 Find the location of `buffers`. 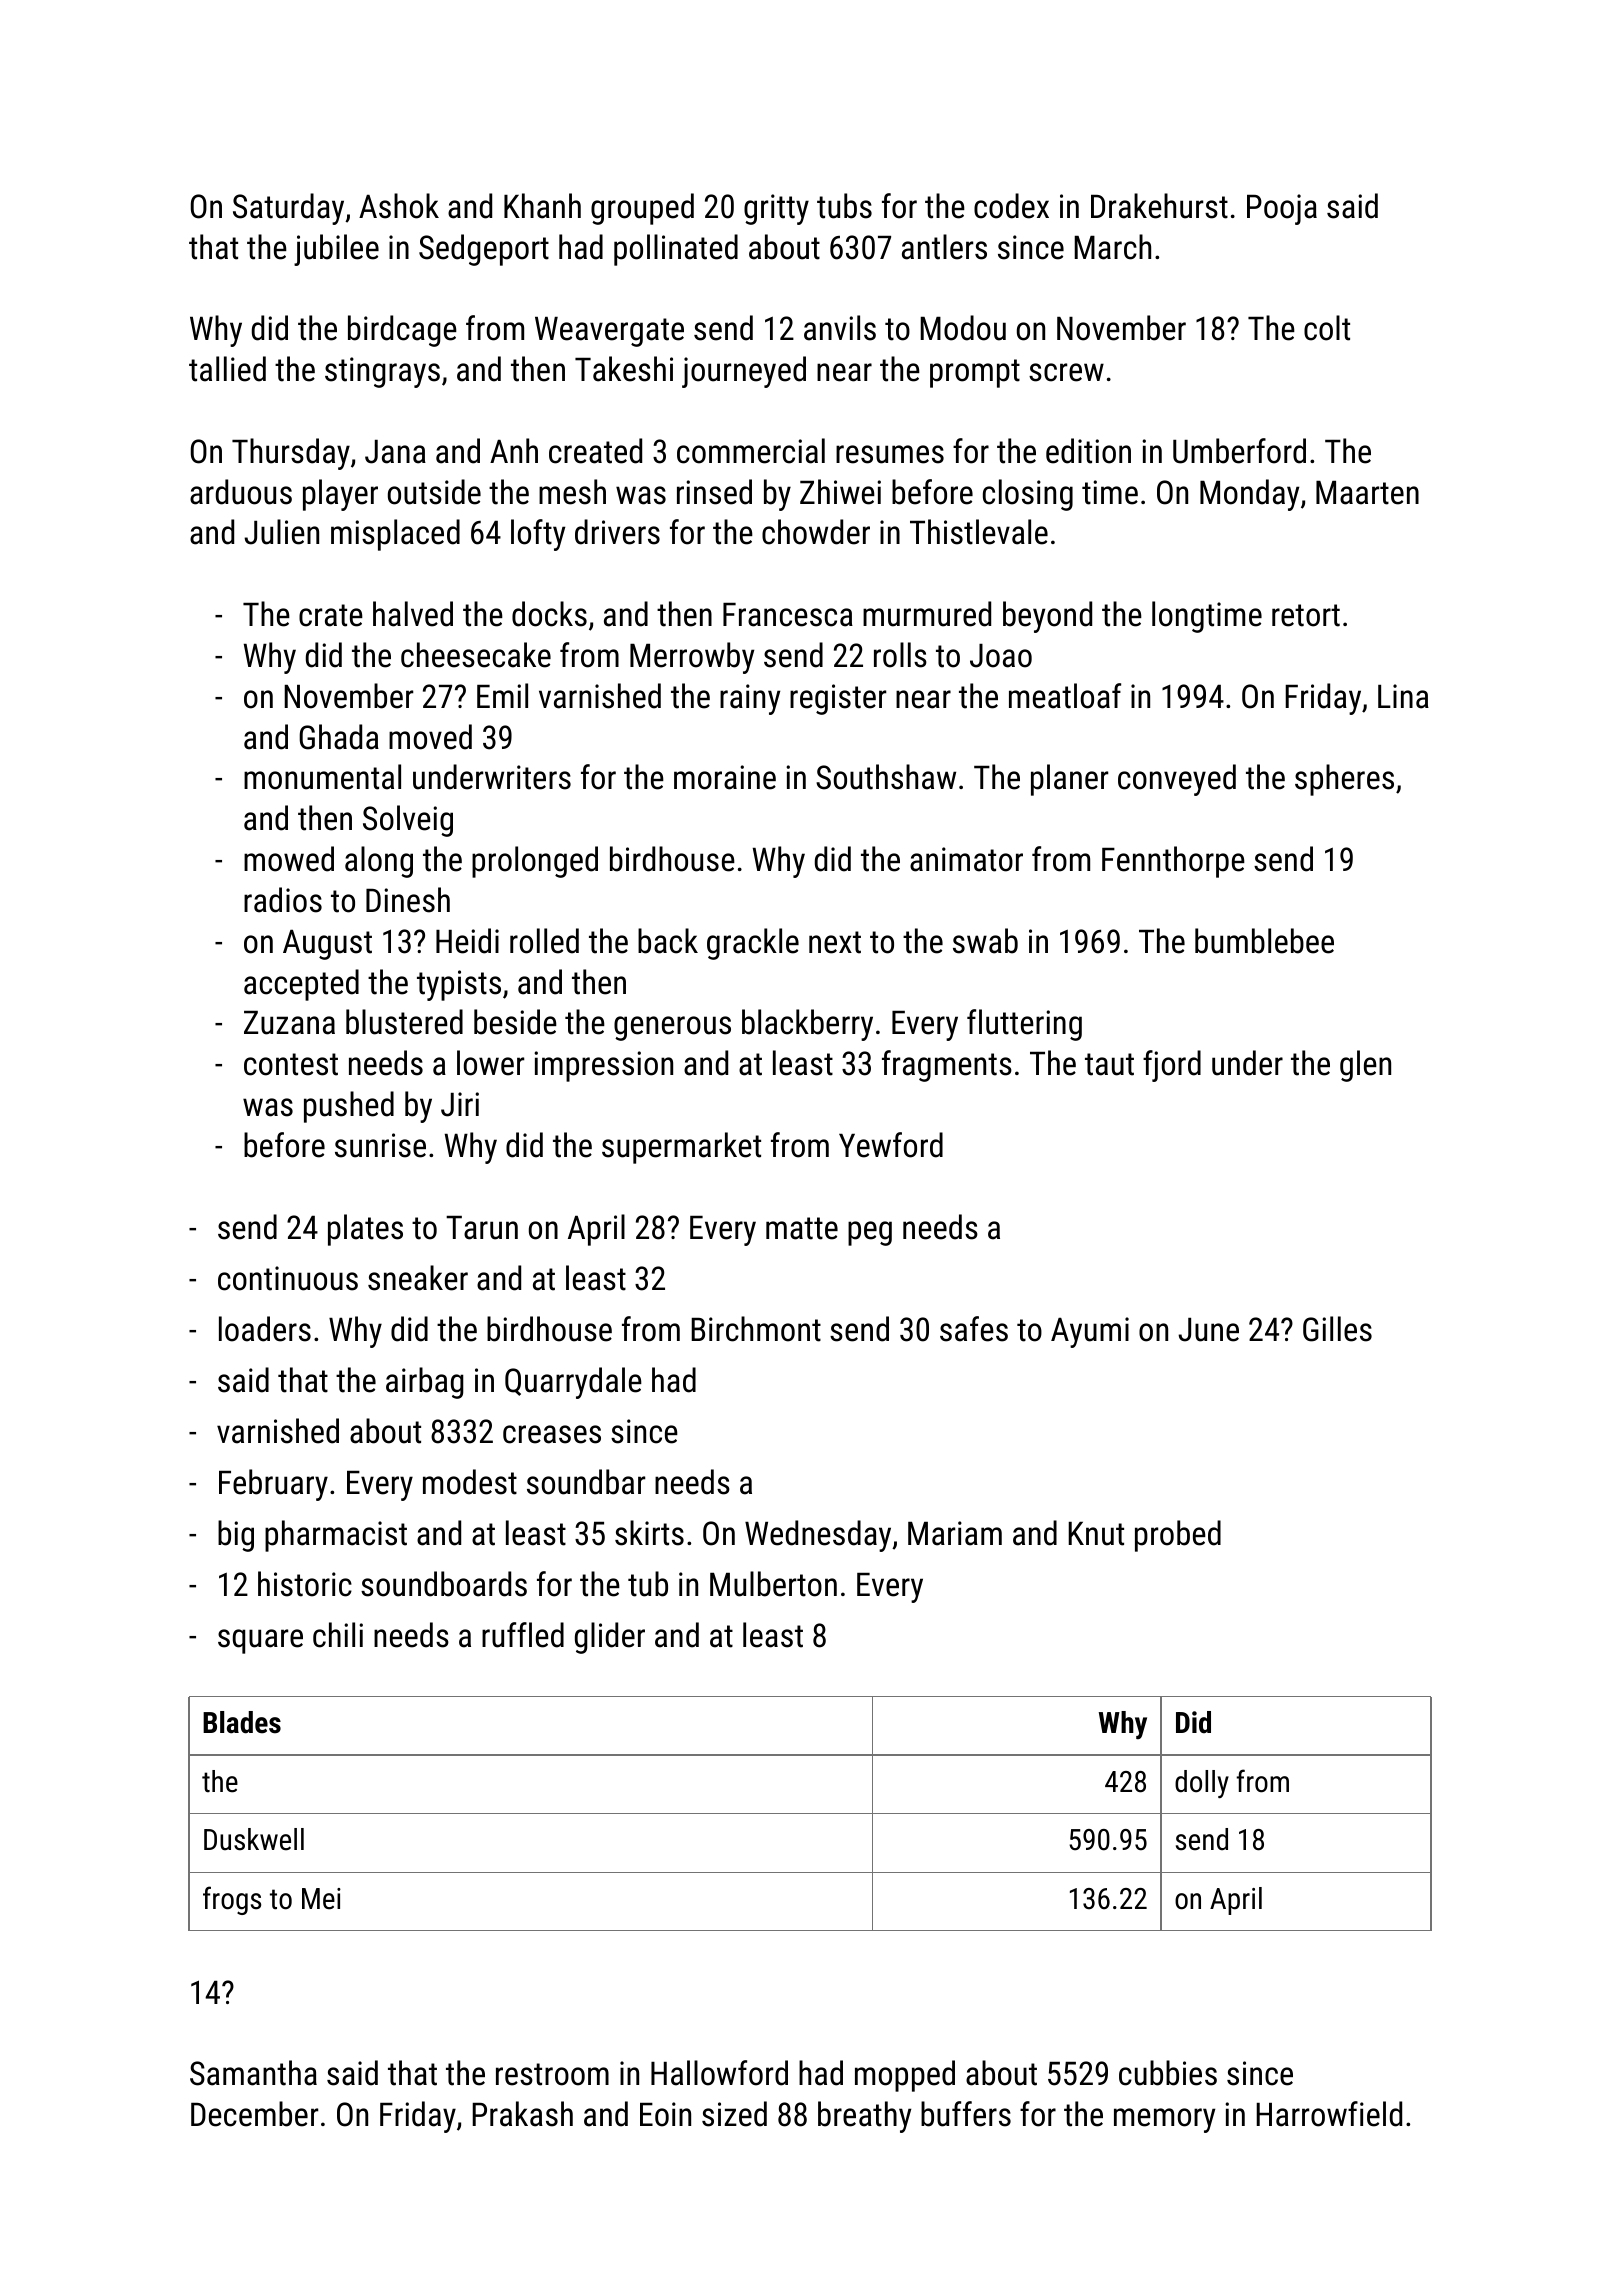

buffers is located at coordinates (966, 2114).
